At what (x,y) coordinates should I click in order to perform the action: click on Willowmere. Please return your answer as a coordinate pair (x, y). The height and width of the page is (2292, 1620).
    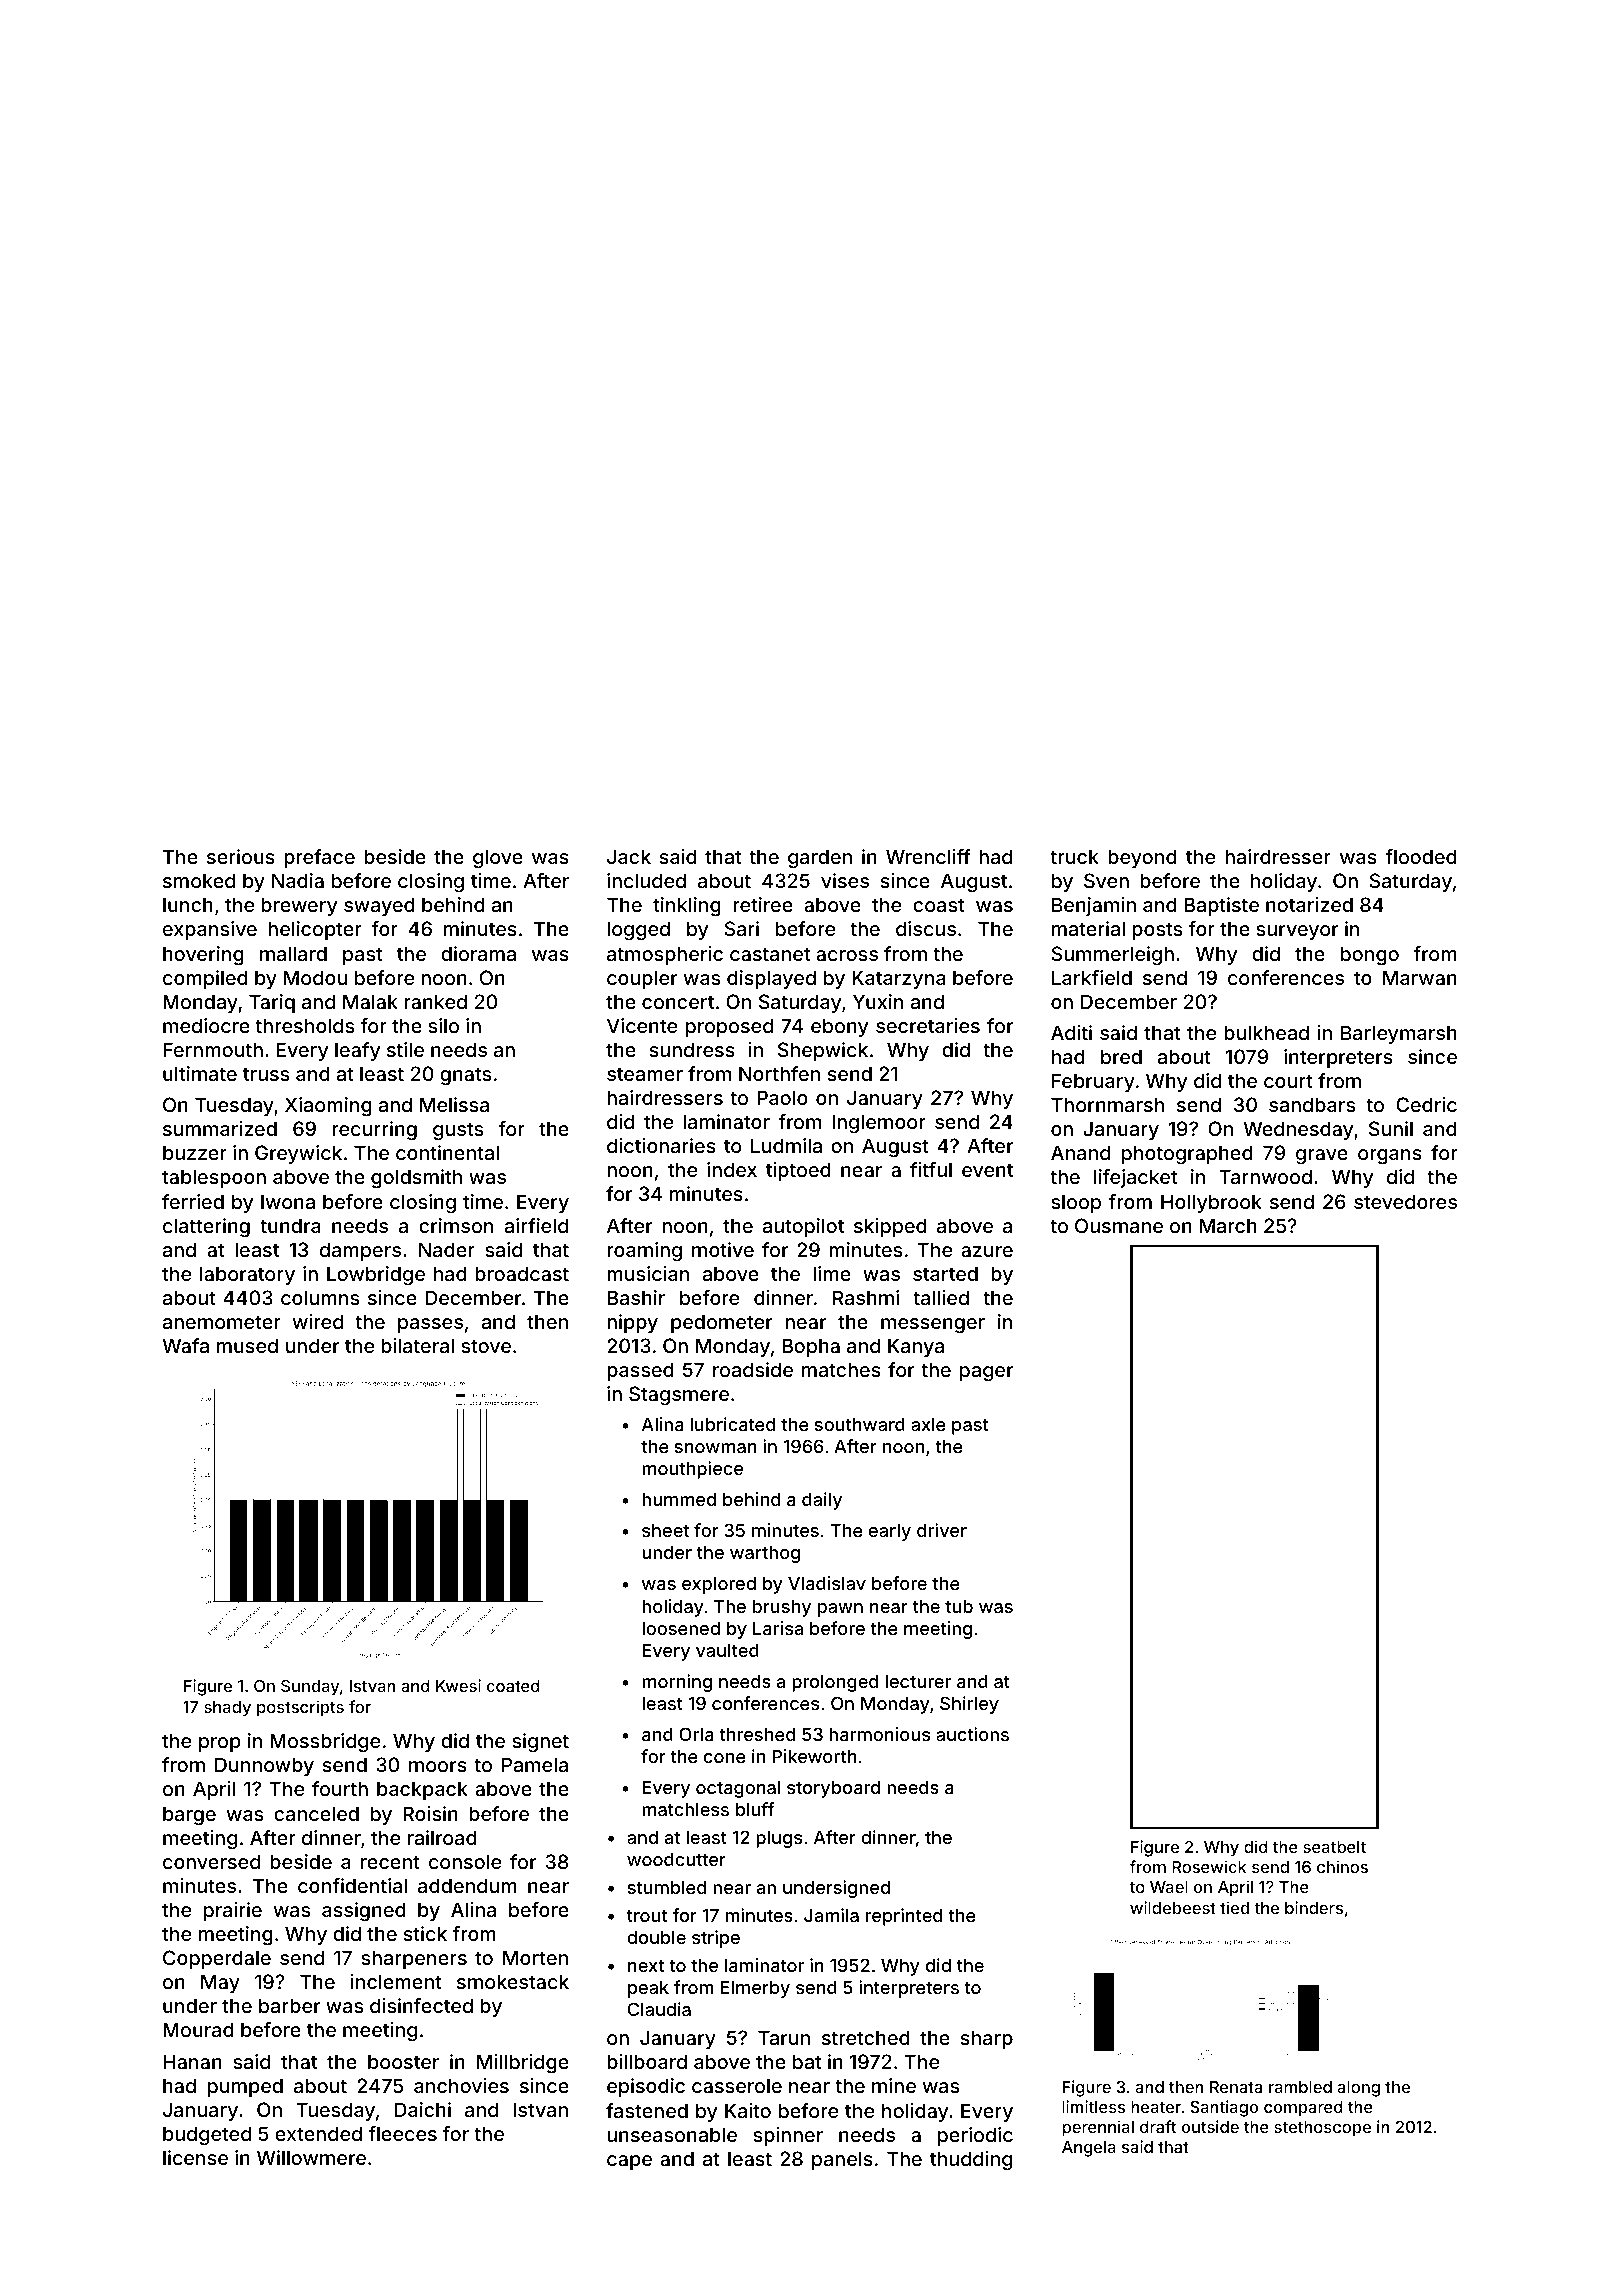
    Looking at the image, I should click on (311, 2157).
